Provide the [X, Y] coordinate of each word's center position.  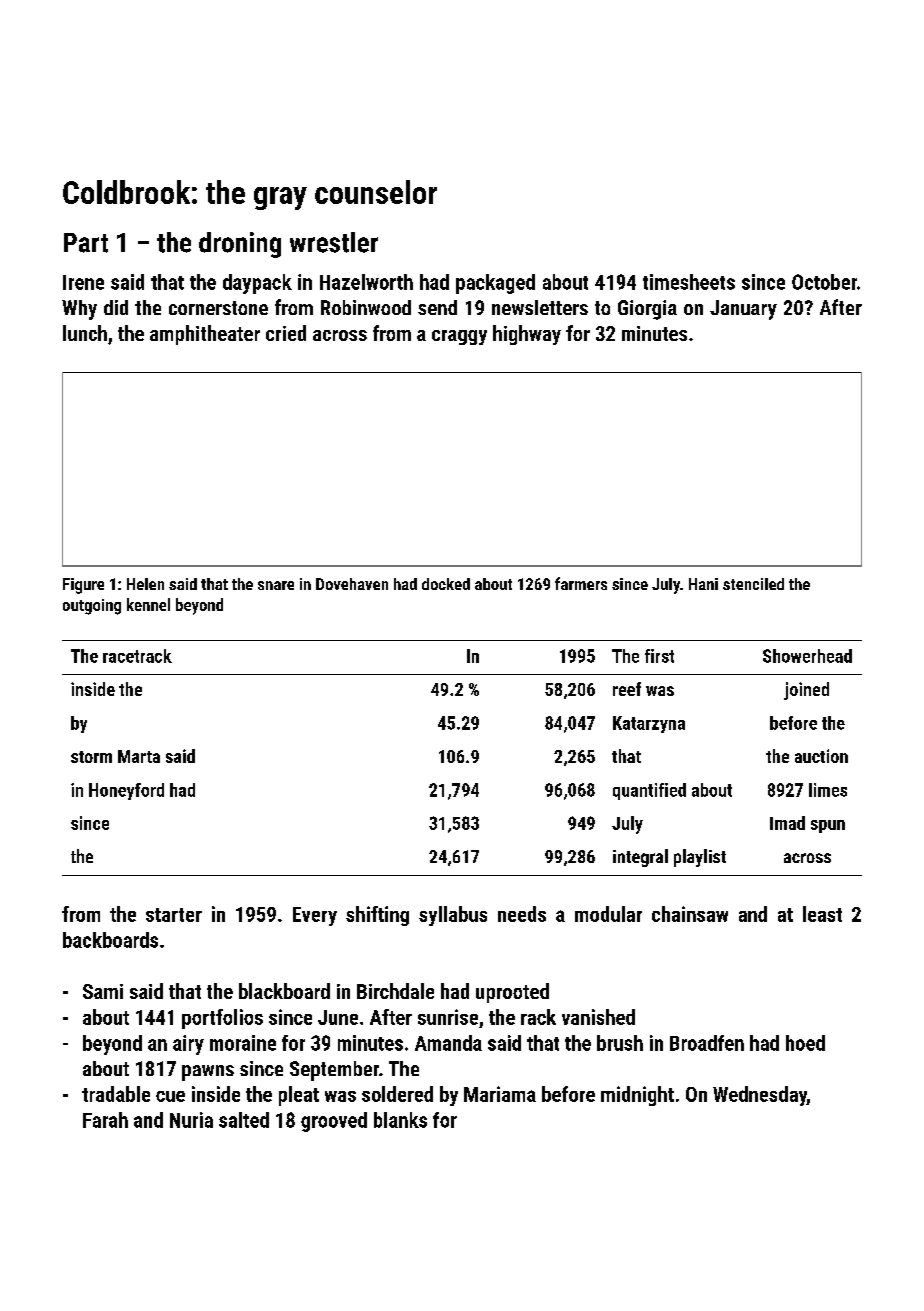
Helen [145, 584]
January [743, 310]
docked [446, 584]
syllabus [453, 916]
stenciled [753, 584]
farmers [581, 583]
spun [828, 826]
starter [174, 915]
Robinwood [366, 307]
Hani [703, 584]
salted [244, 1120]
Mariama [500, 1094]
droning [240, 245]
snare [276, 585]
